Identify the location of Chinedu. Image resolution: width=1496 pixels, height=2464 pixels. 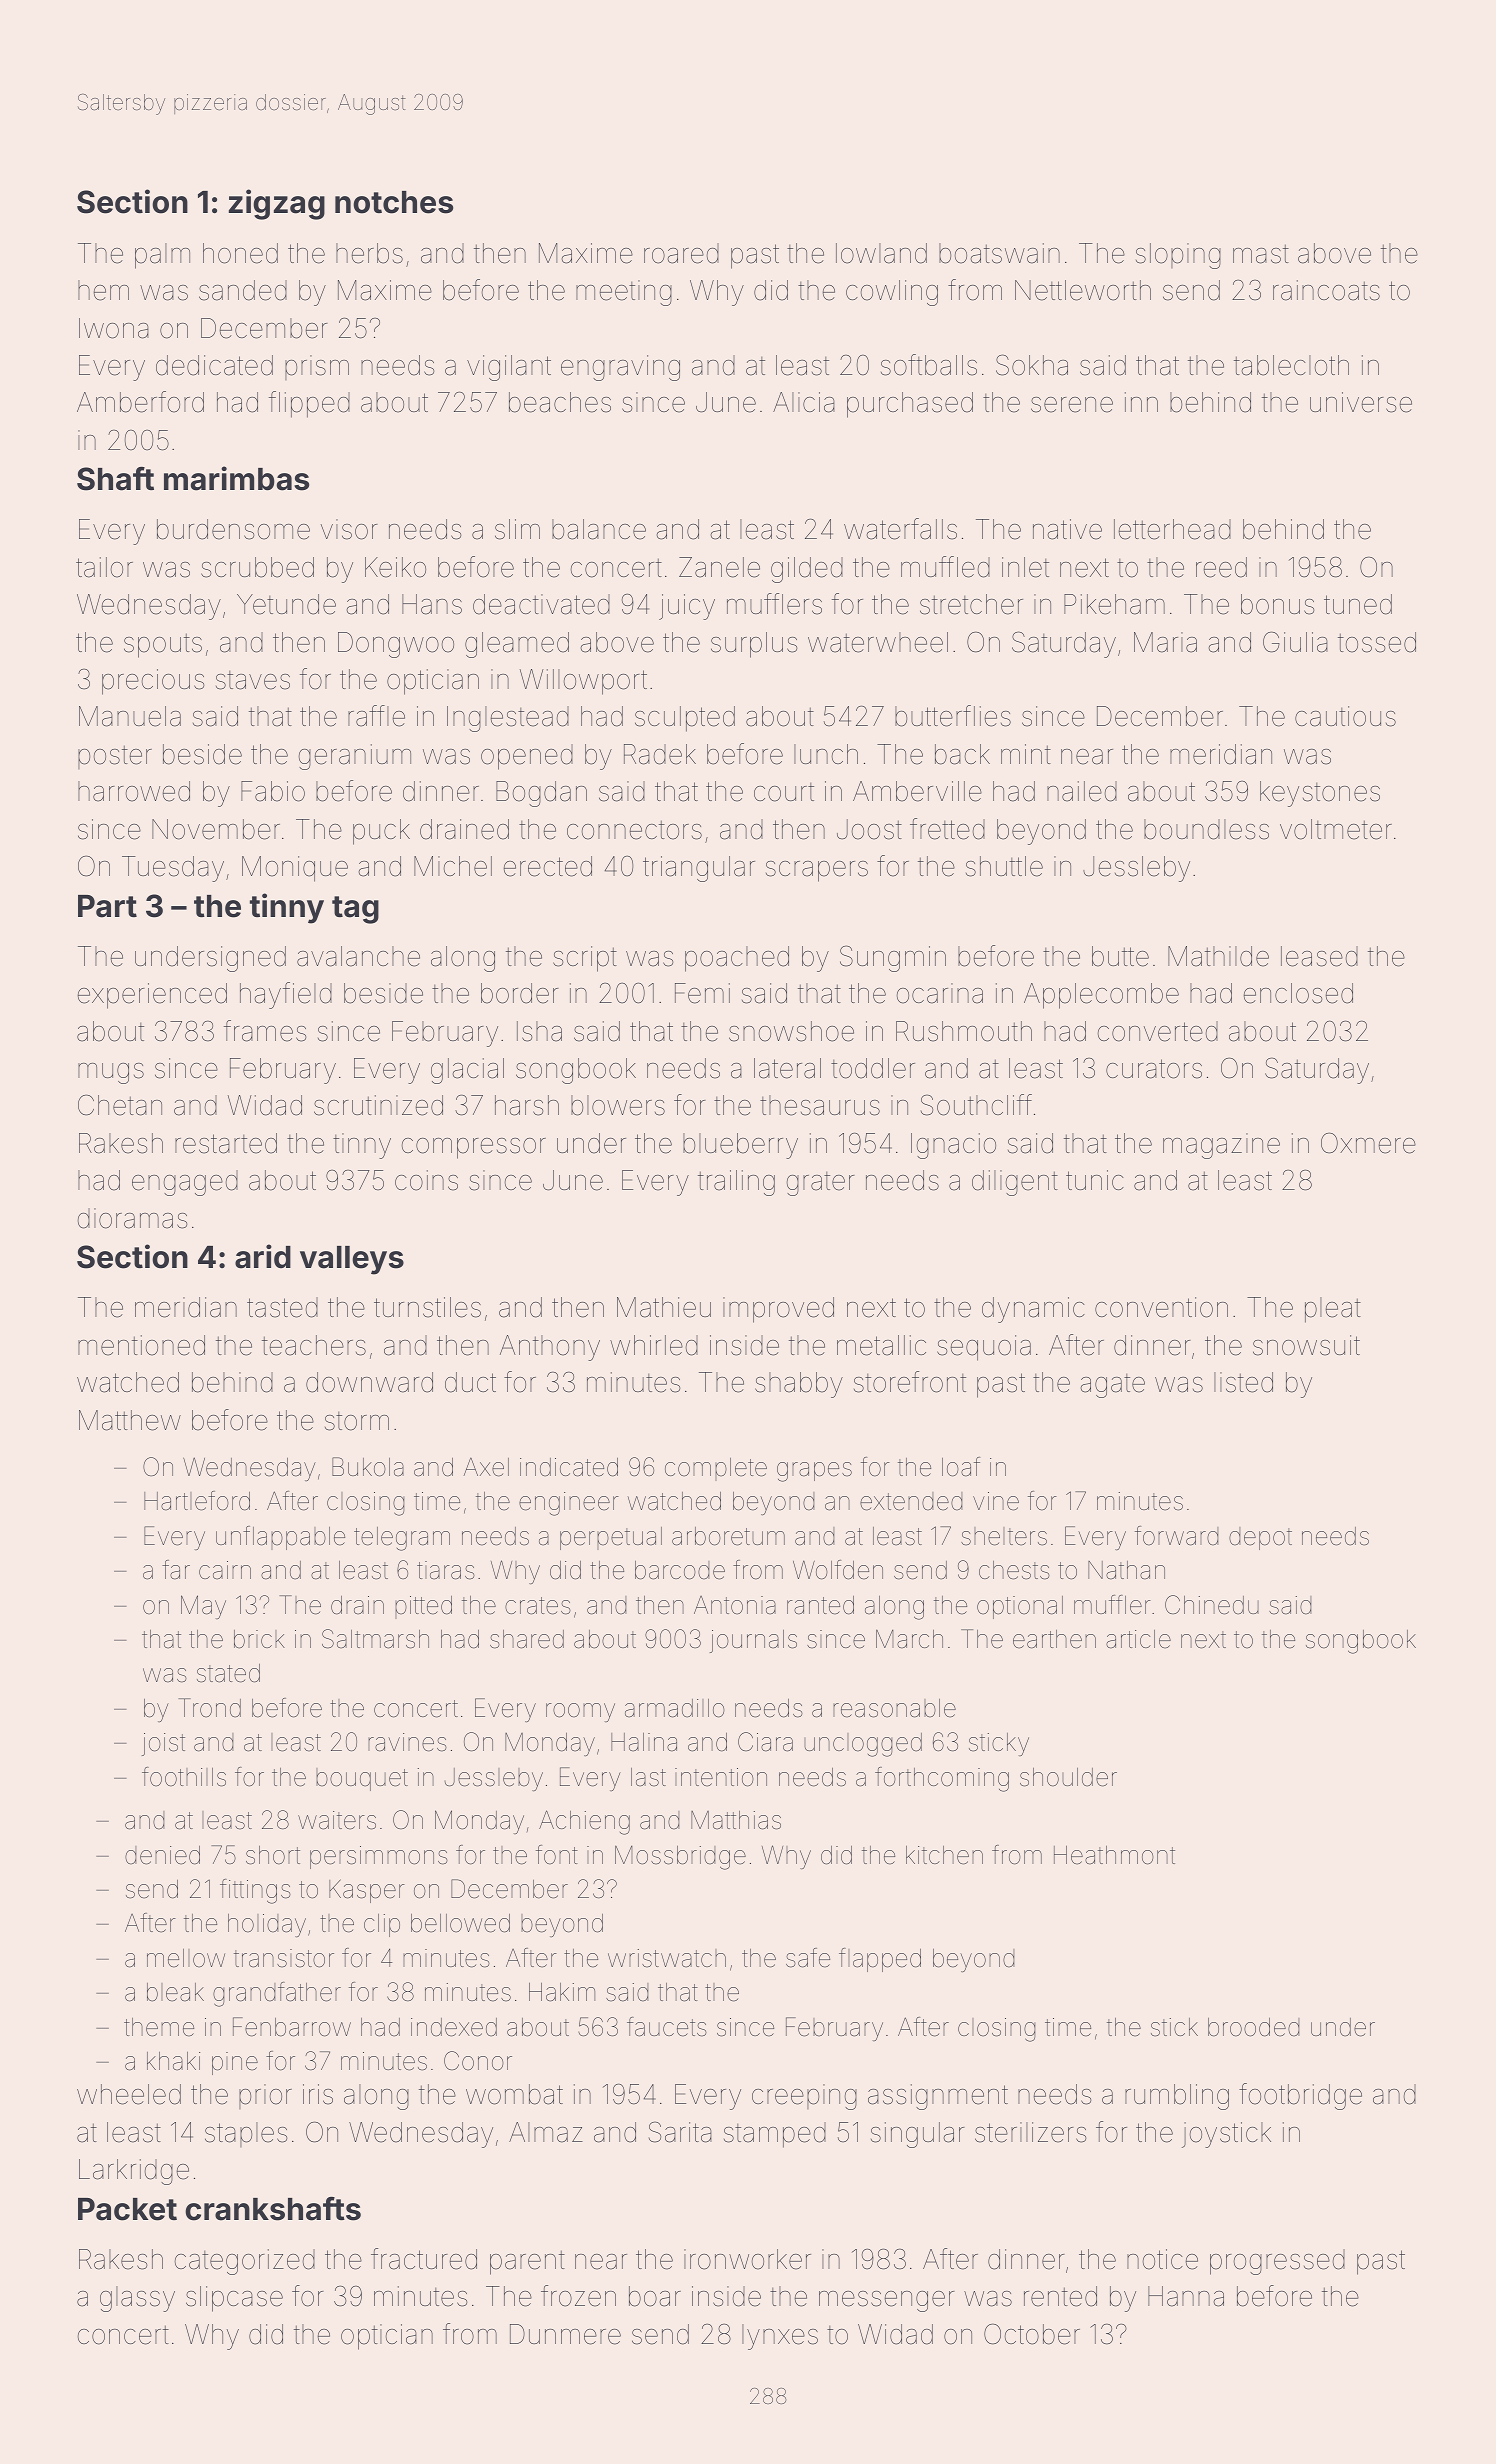
(1212, 1605).
